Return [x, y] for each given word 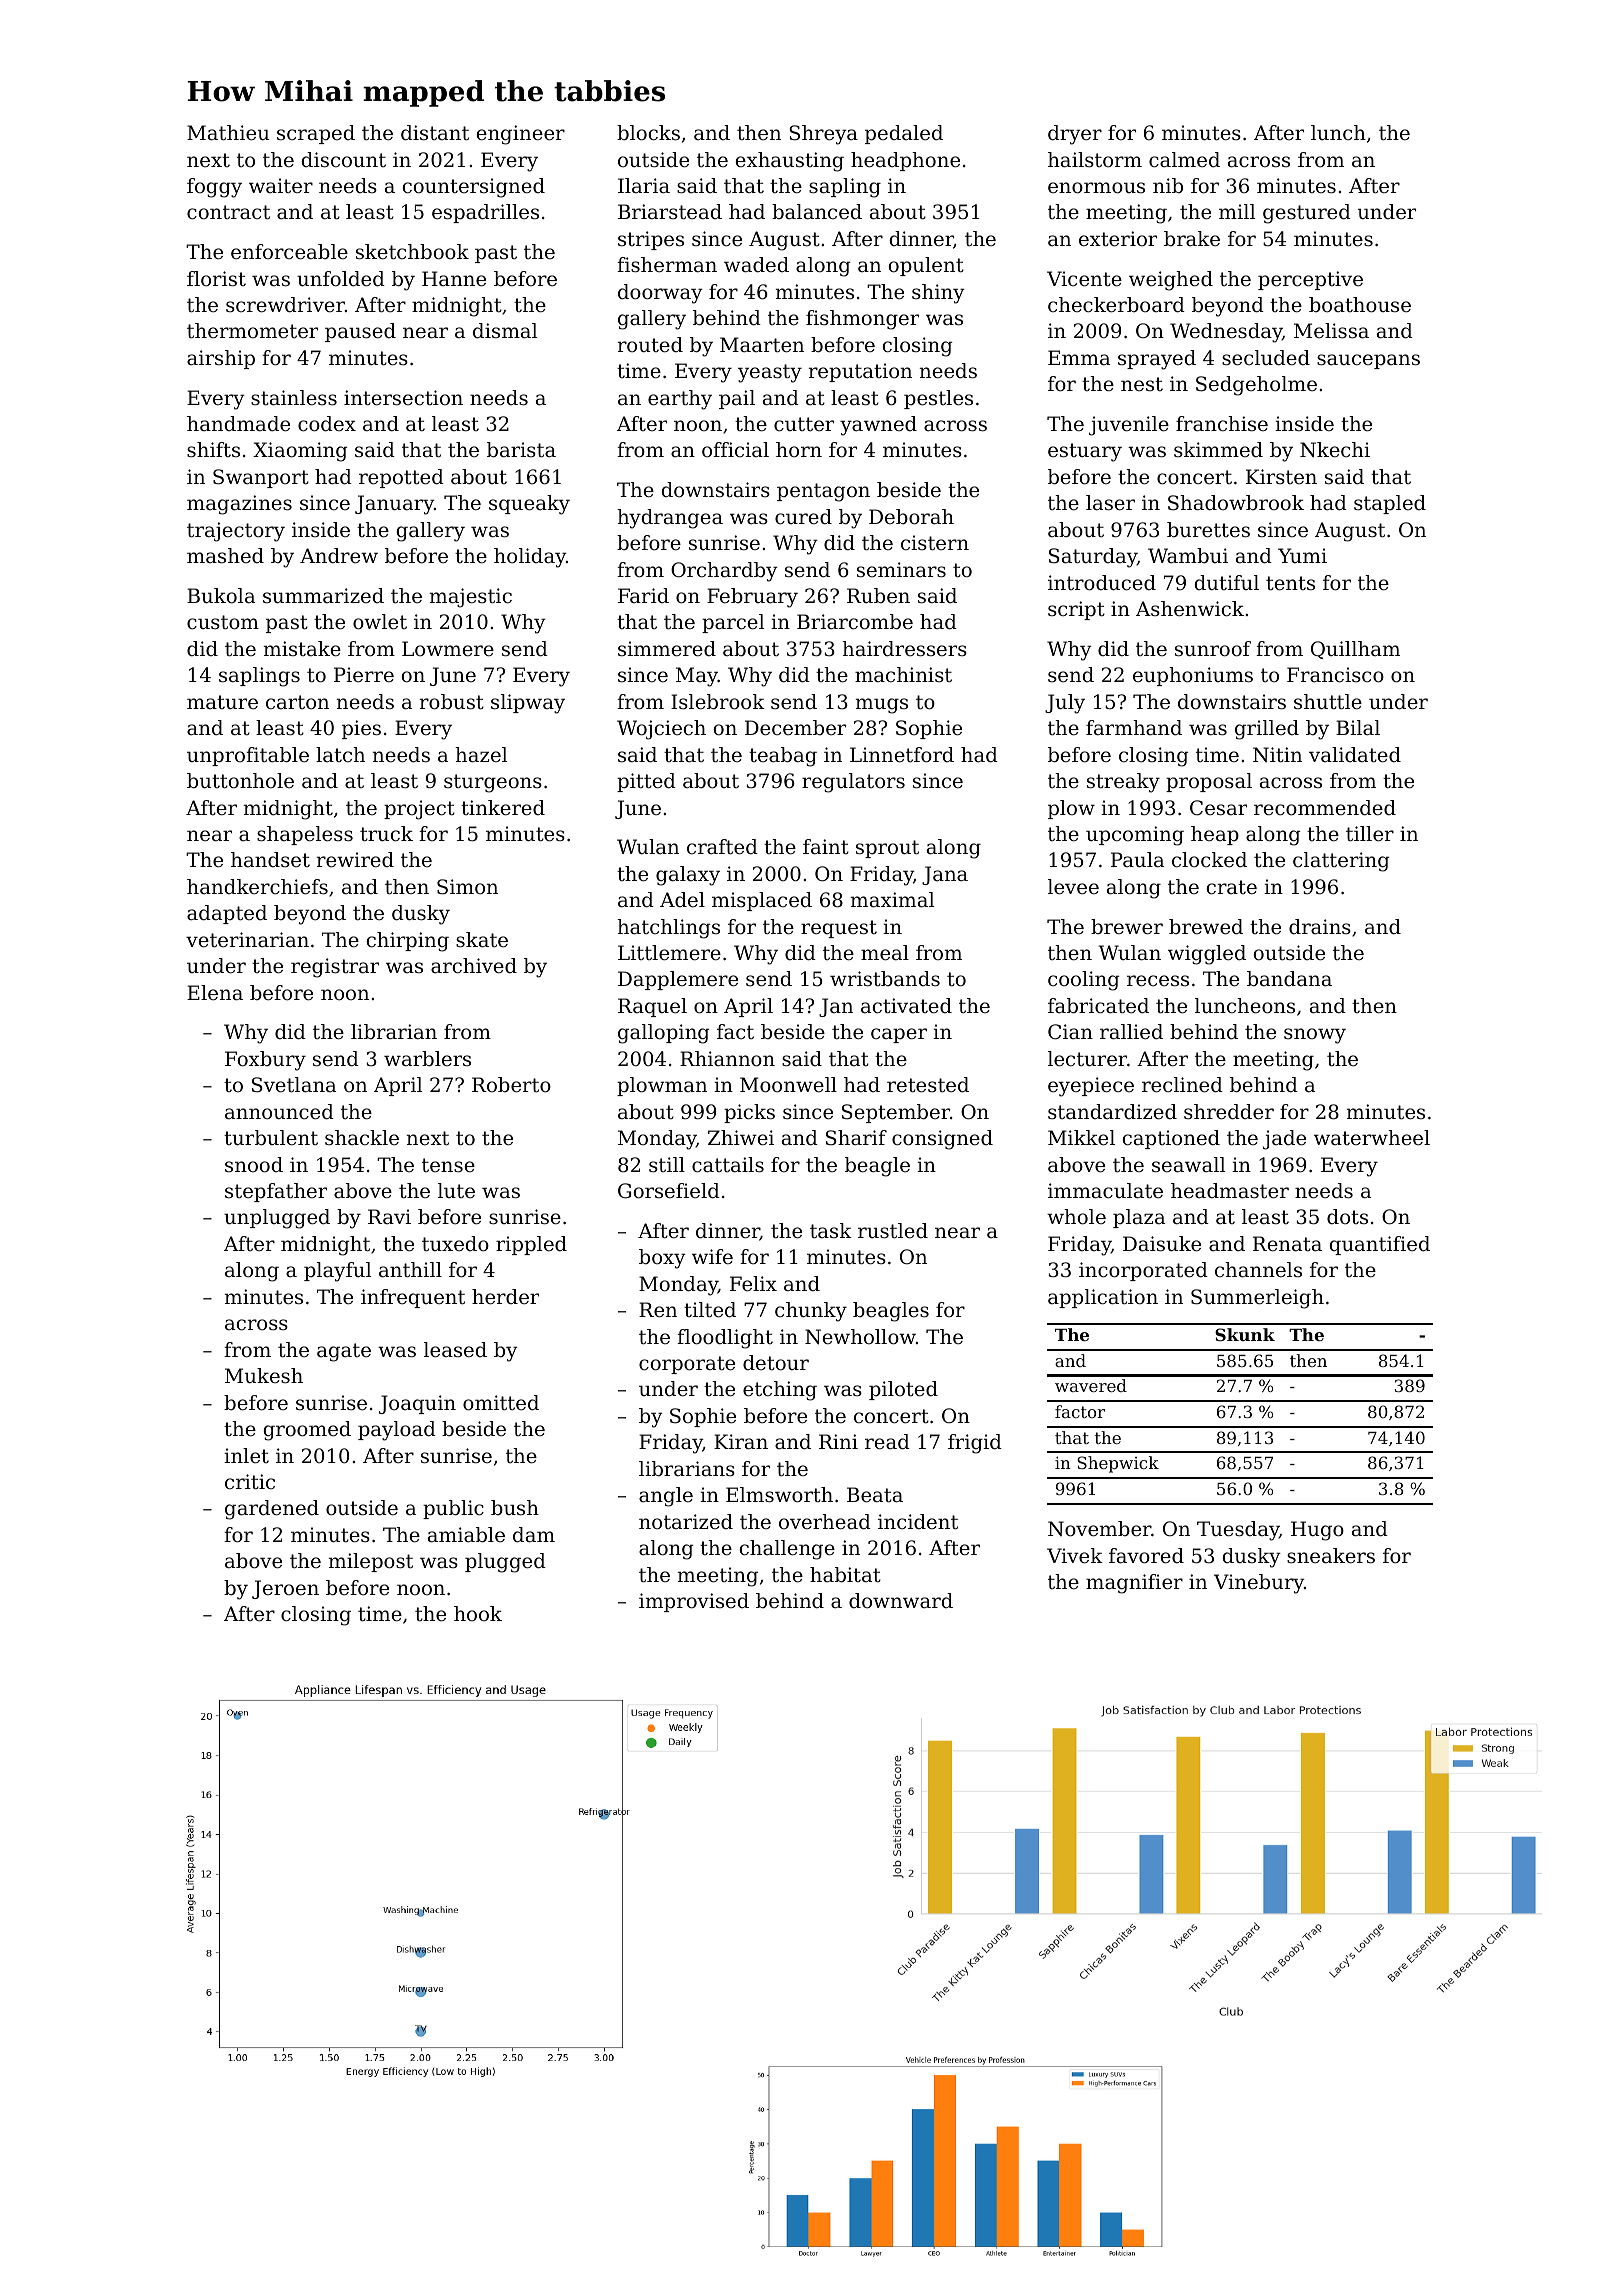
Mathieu [228, 133]
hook [478, 1613]
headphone [905, 161]
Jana [945, 875]
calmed [1184, 160]
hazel [481, 755]
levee [1073, 887]
